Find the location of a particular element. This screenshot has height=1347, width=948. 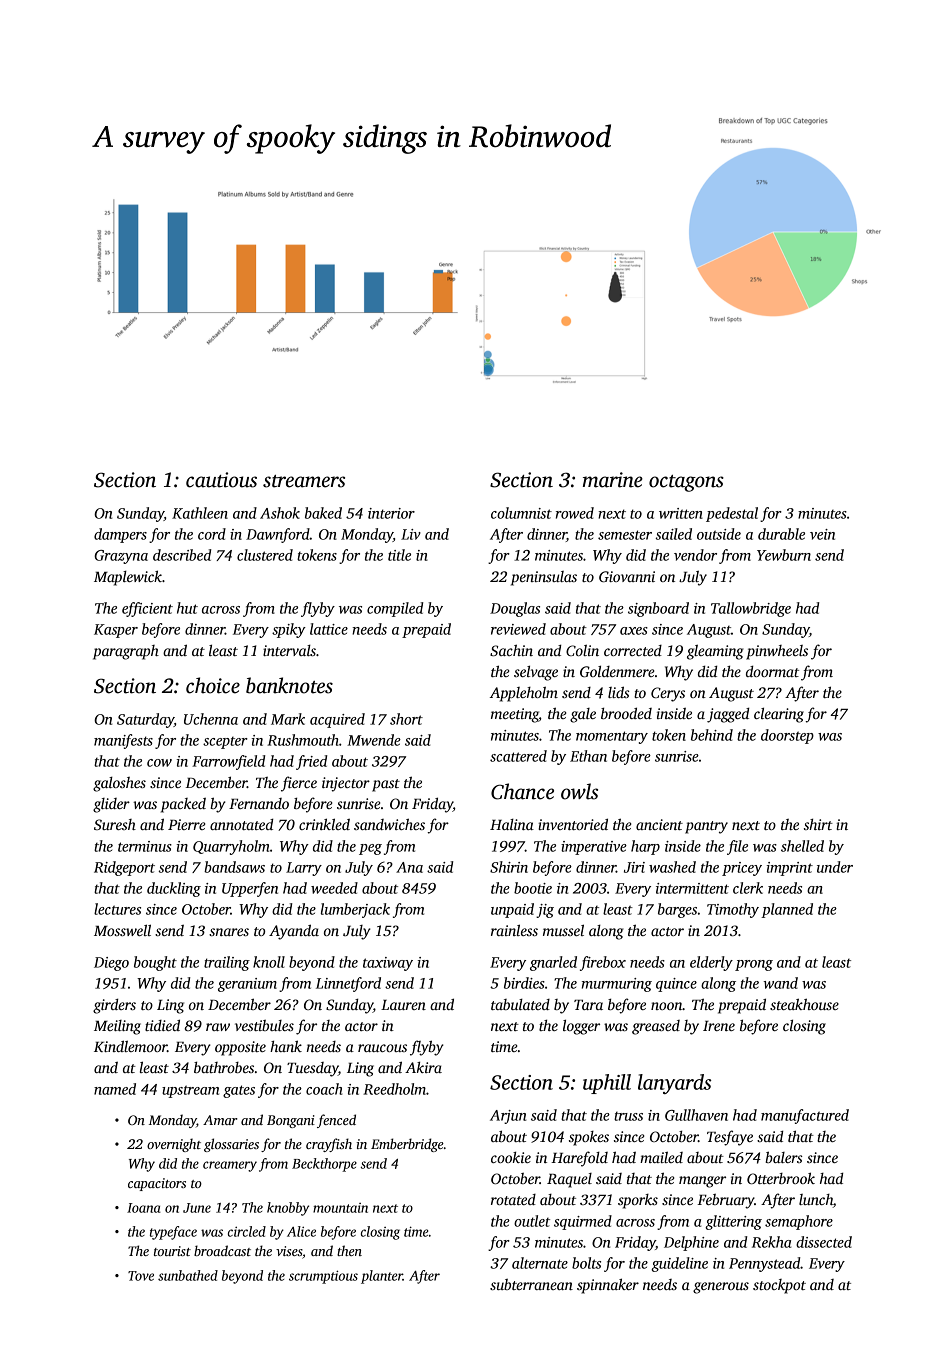

gates is located at coordinates (239, 1091).
